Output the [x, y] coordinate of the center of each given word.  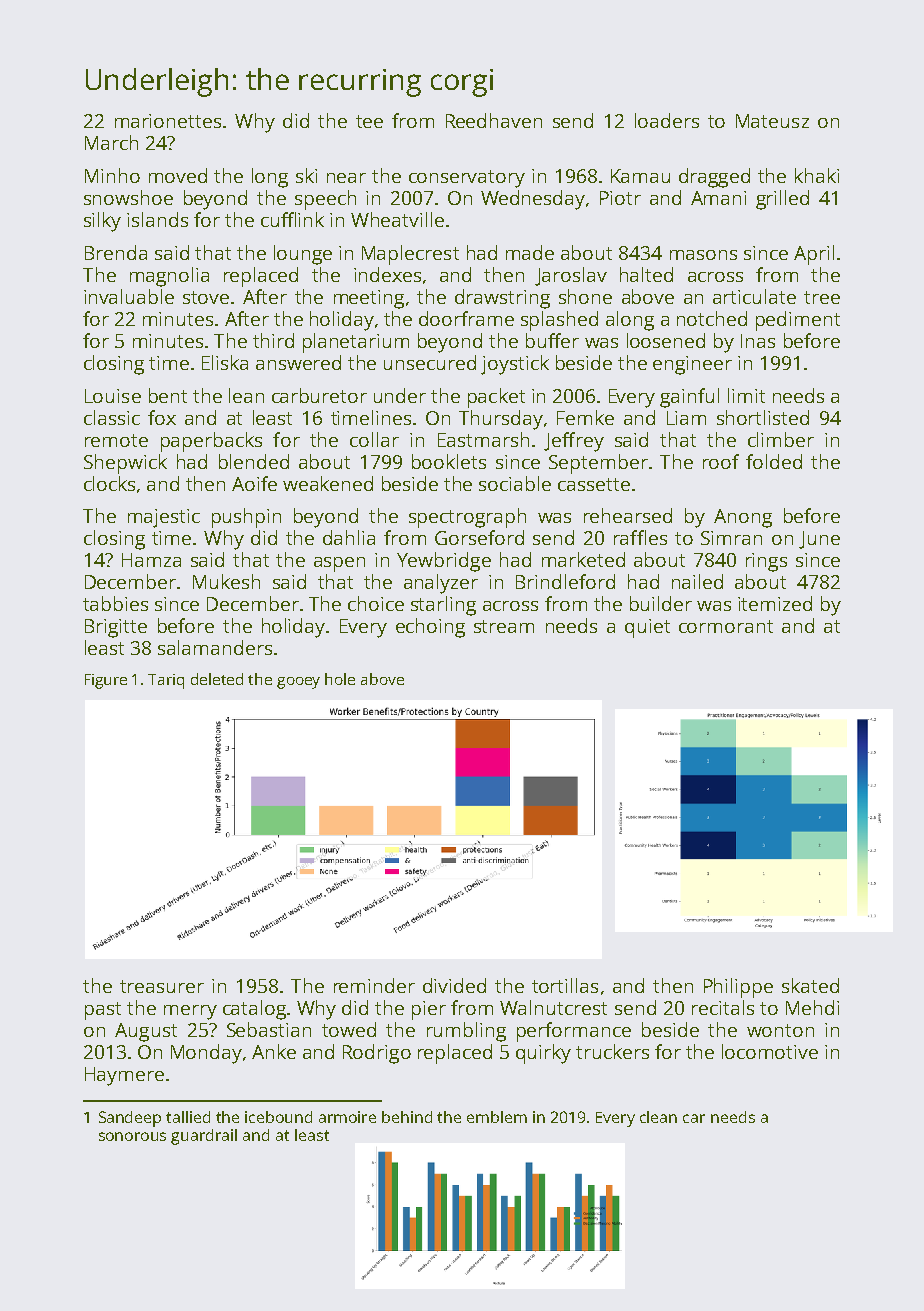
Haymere [124, 1076]
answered [298, 362]
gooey [298, 683]
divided [454, 985]
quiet [647, 628]
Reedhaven [494, 120]
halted [646, 274]
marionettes [168, 121]
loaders [667, 120]
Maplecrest [410, 255]
